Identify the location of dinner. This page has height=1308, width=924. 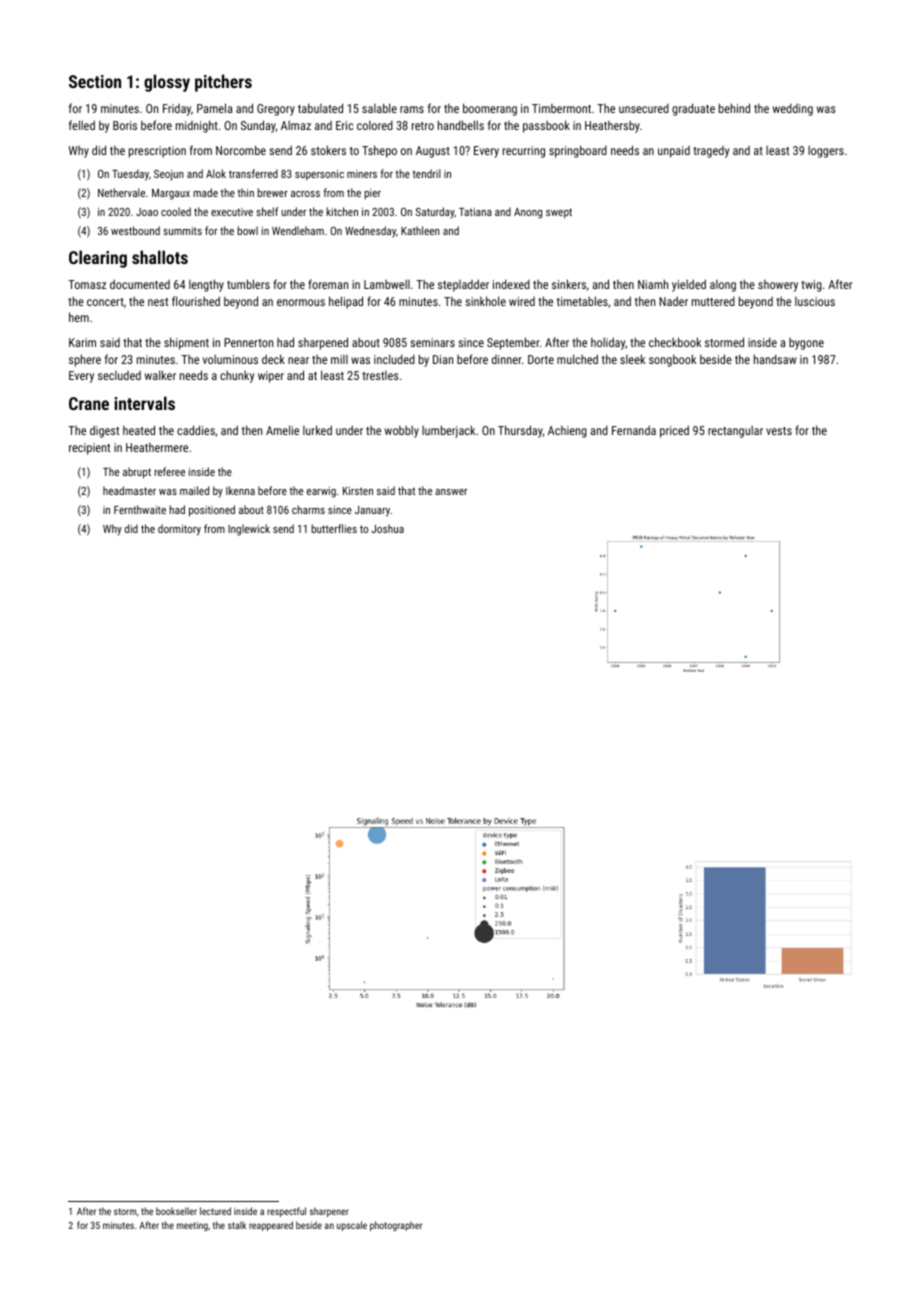
(507, 359).
